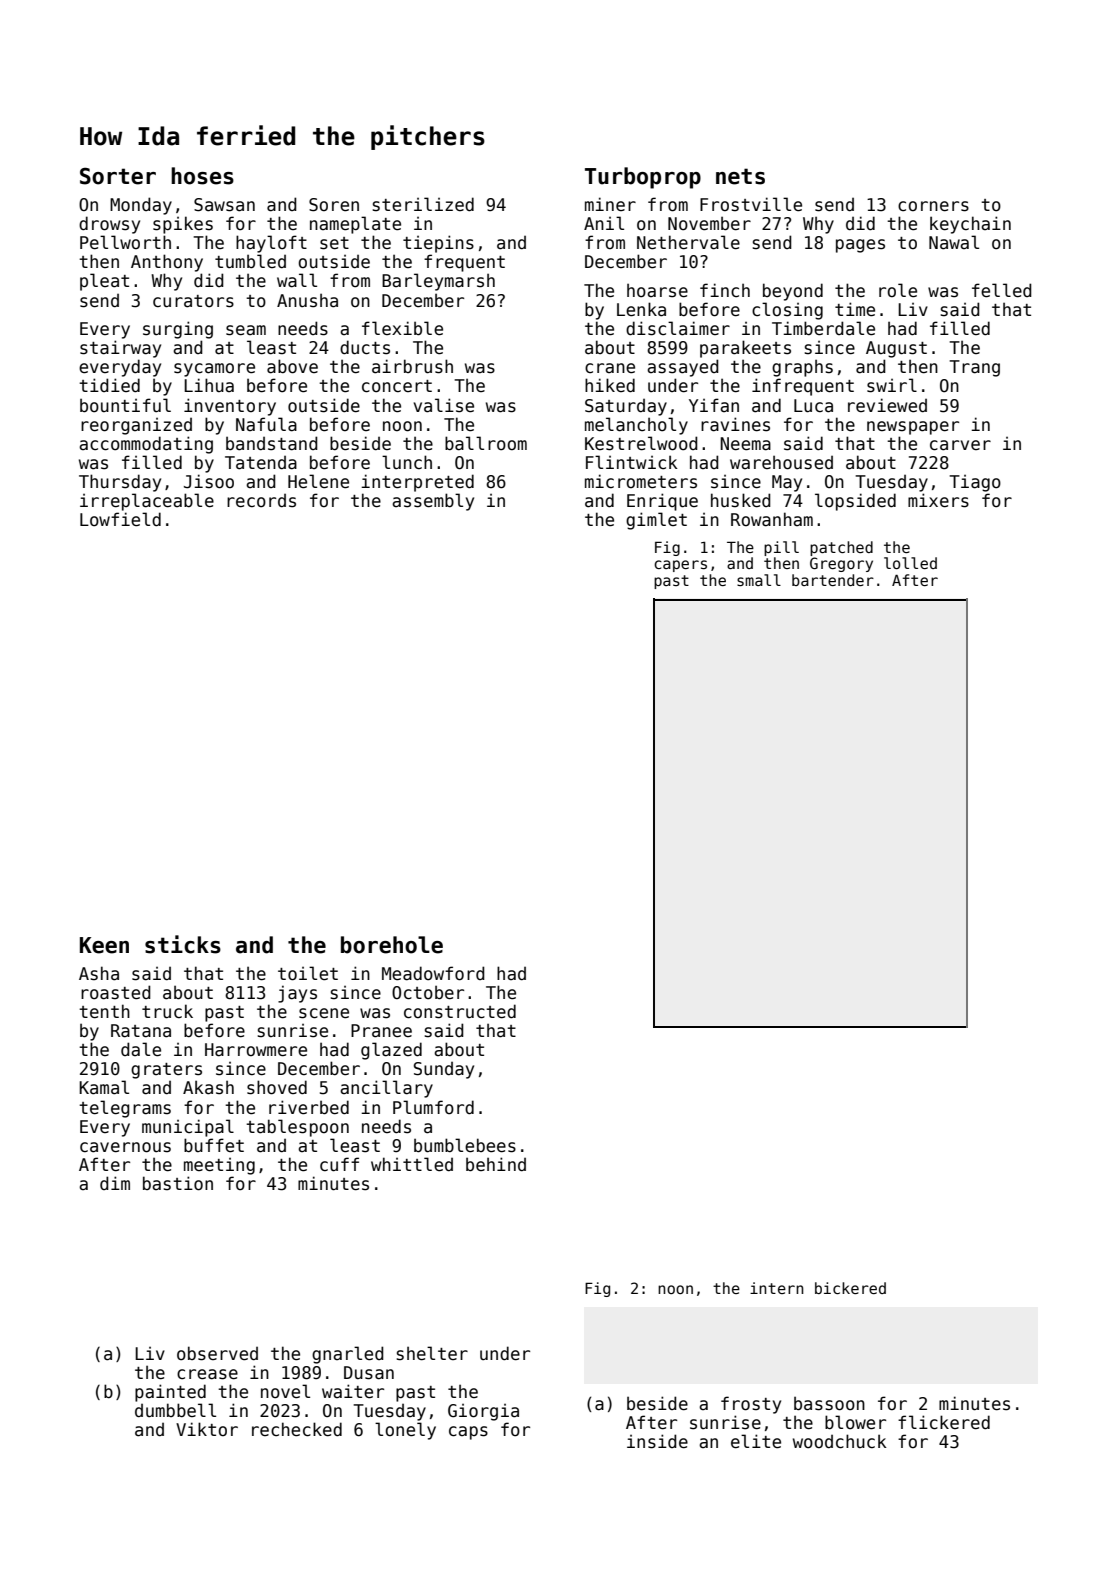 The image size is (1116, 1579). I want to click on bartender, so click(833, 580).
